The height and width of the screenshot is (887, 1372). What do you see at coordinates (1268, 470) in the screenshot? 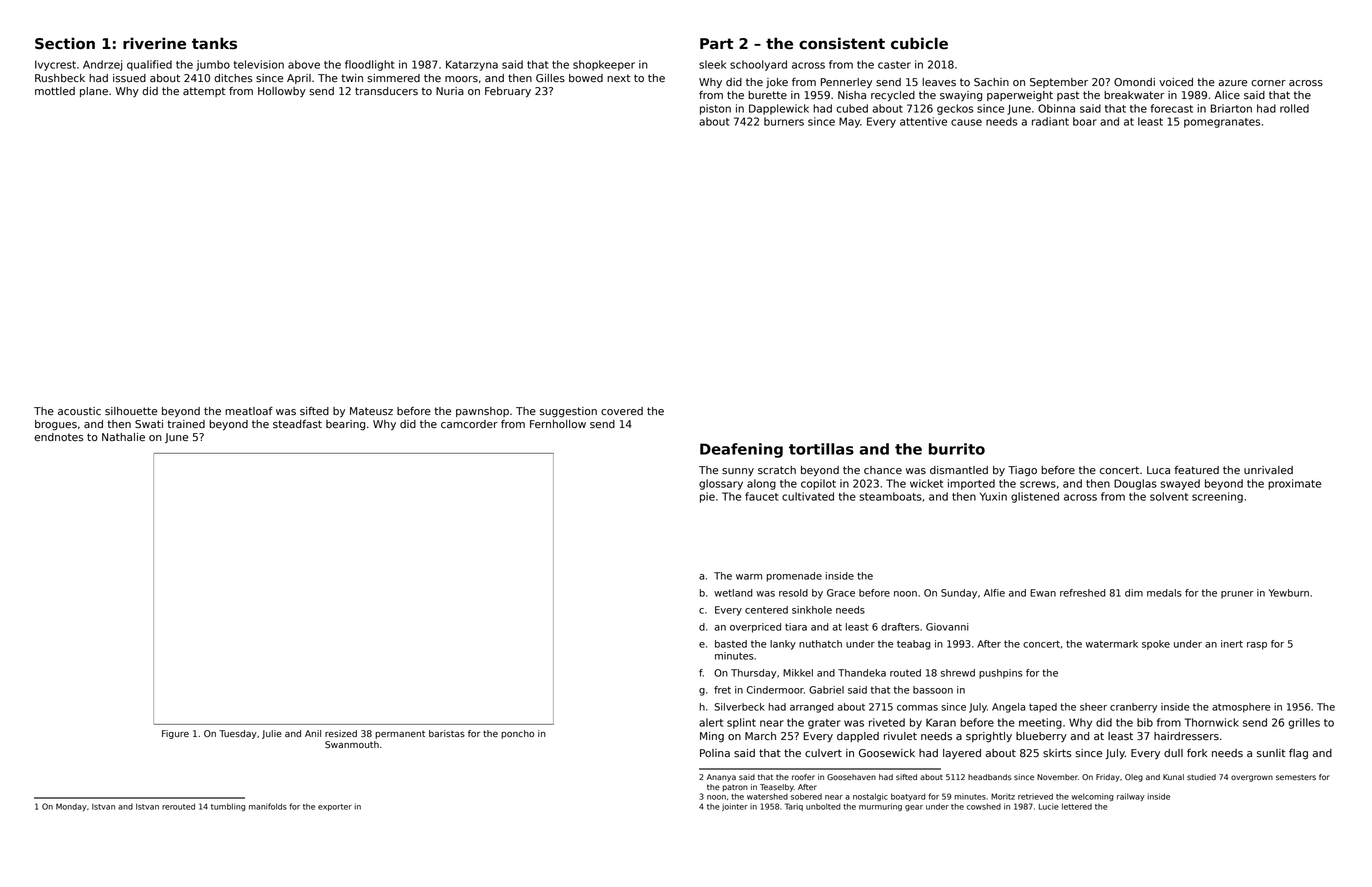
I see `unrivaled` at bounding box center [1268, 470].
